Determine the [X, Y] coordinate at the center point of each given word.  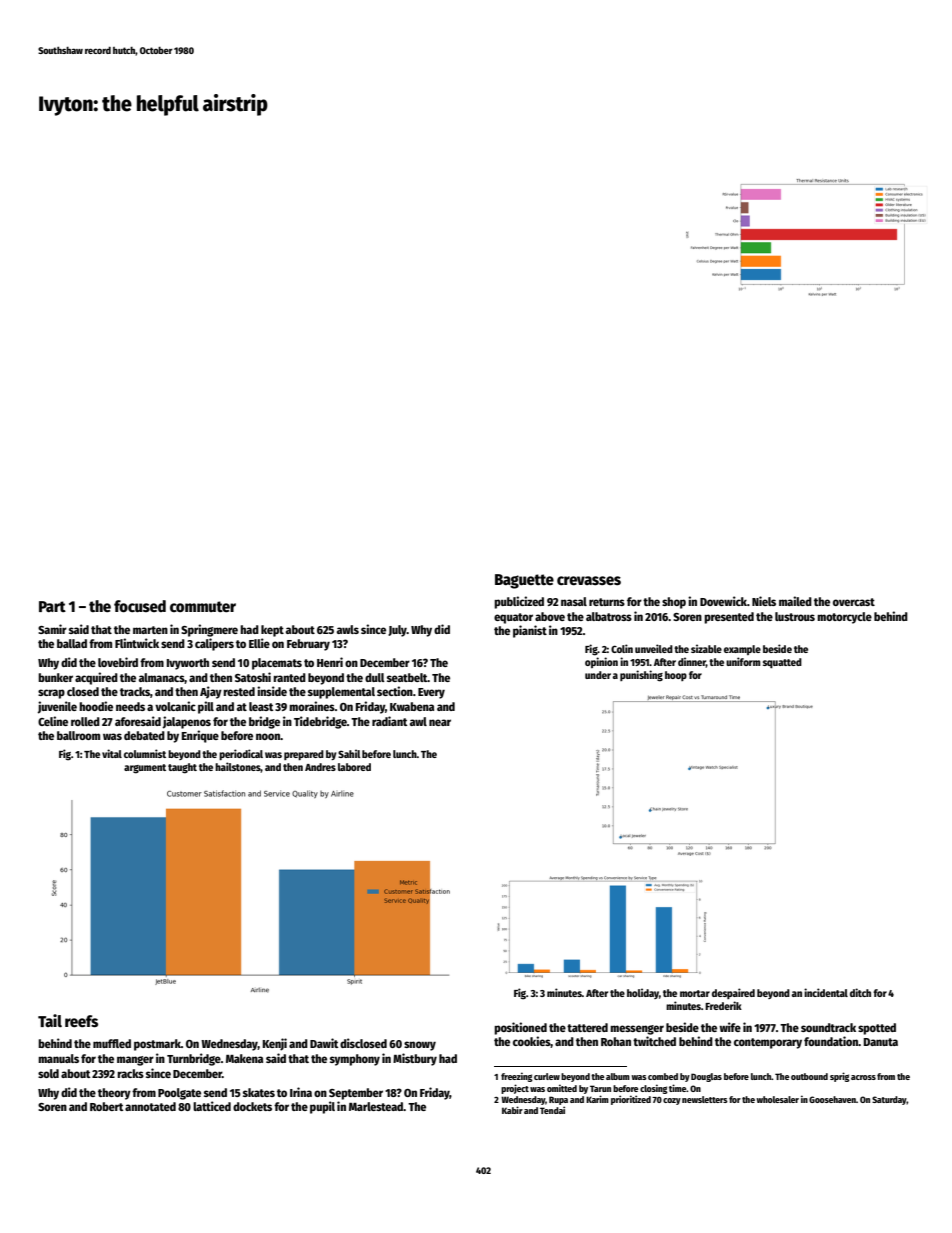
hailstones [238, 767]
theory [114, 1094]
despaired [733, 993]
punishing [641, 676]
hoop [676, 676]
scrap [51, 694]
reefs [81, 1021]
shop [674, 603]
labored [354, 767]
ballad [72, 643]
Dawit [324, 1043]
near [440, 722]
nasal [574, 601]
